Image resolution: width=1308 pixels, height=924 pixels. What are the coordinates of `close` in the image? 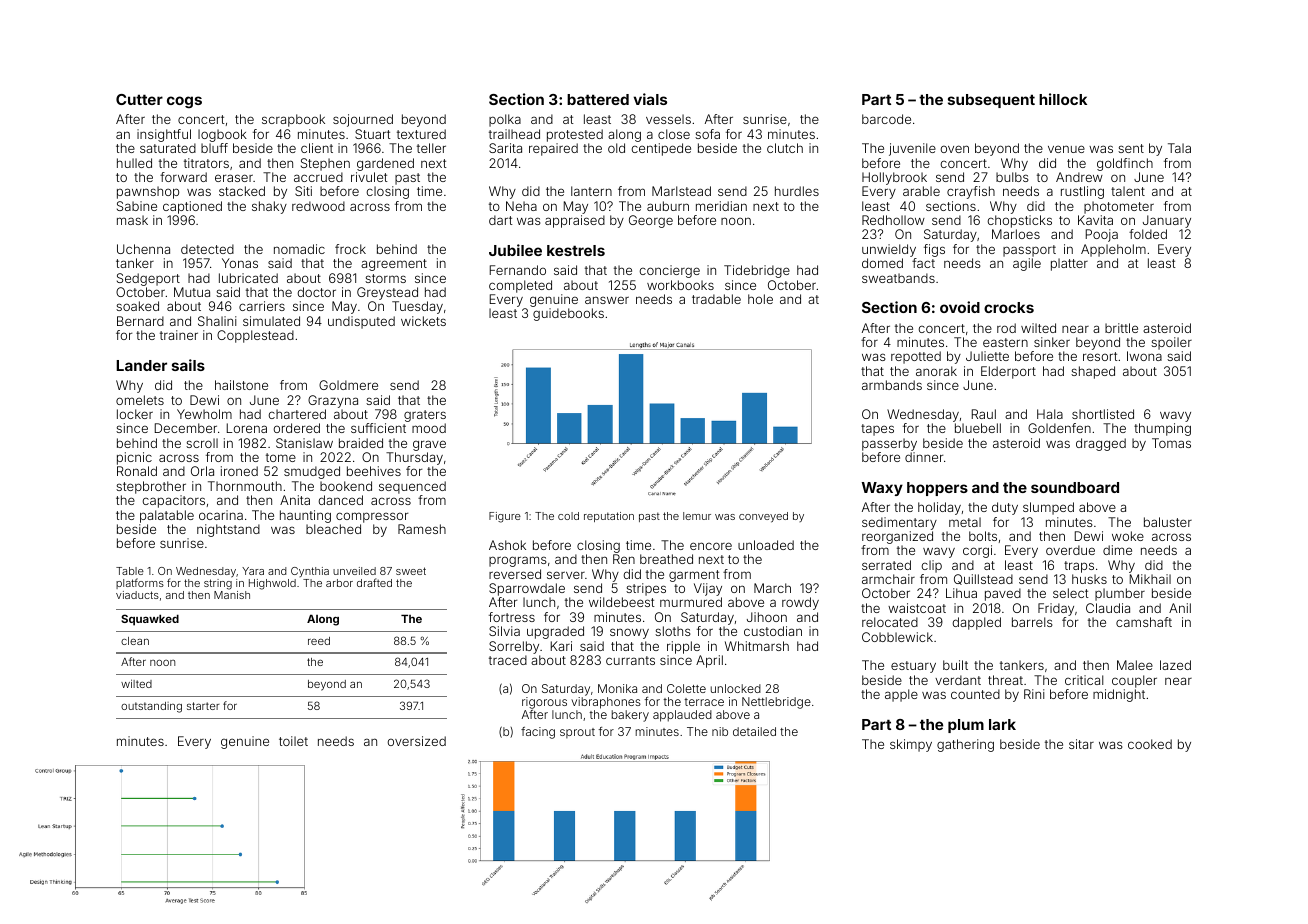 It's located at (674, 134).
